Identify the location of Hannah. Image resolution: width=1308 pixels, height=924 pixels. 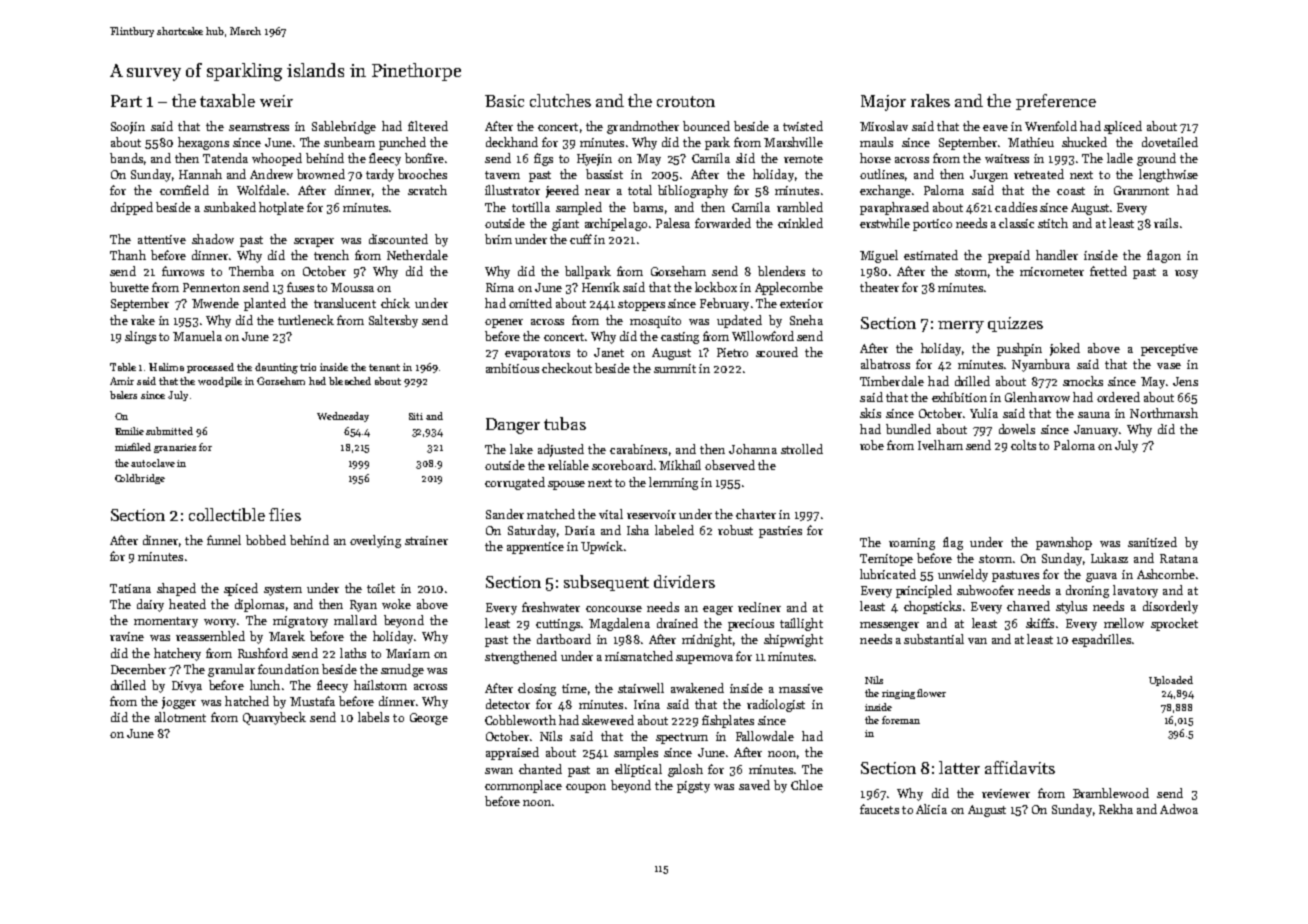
(200, 174).
